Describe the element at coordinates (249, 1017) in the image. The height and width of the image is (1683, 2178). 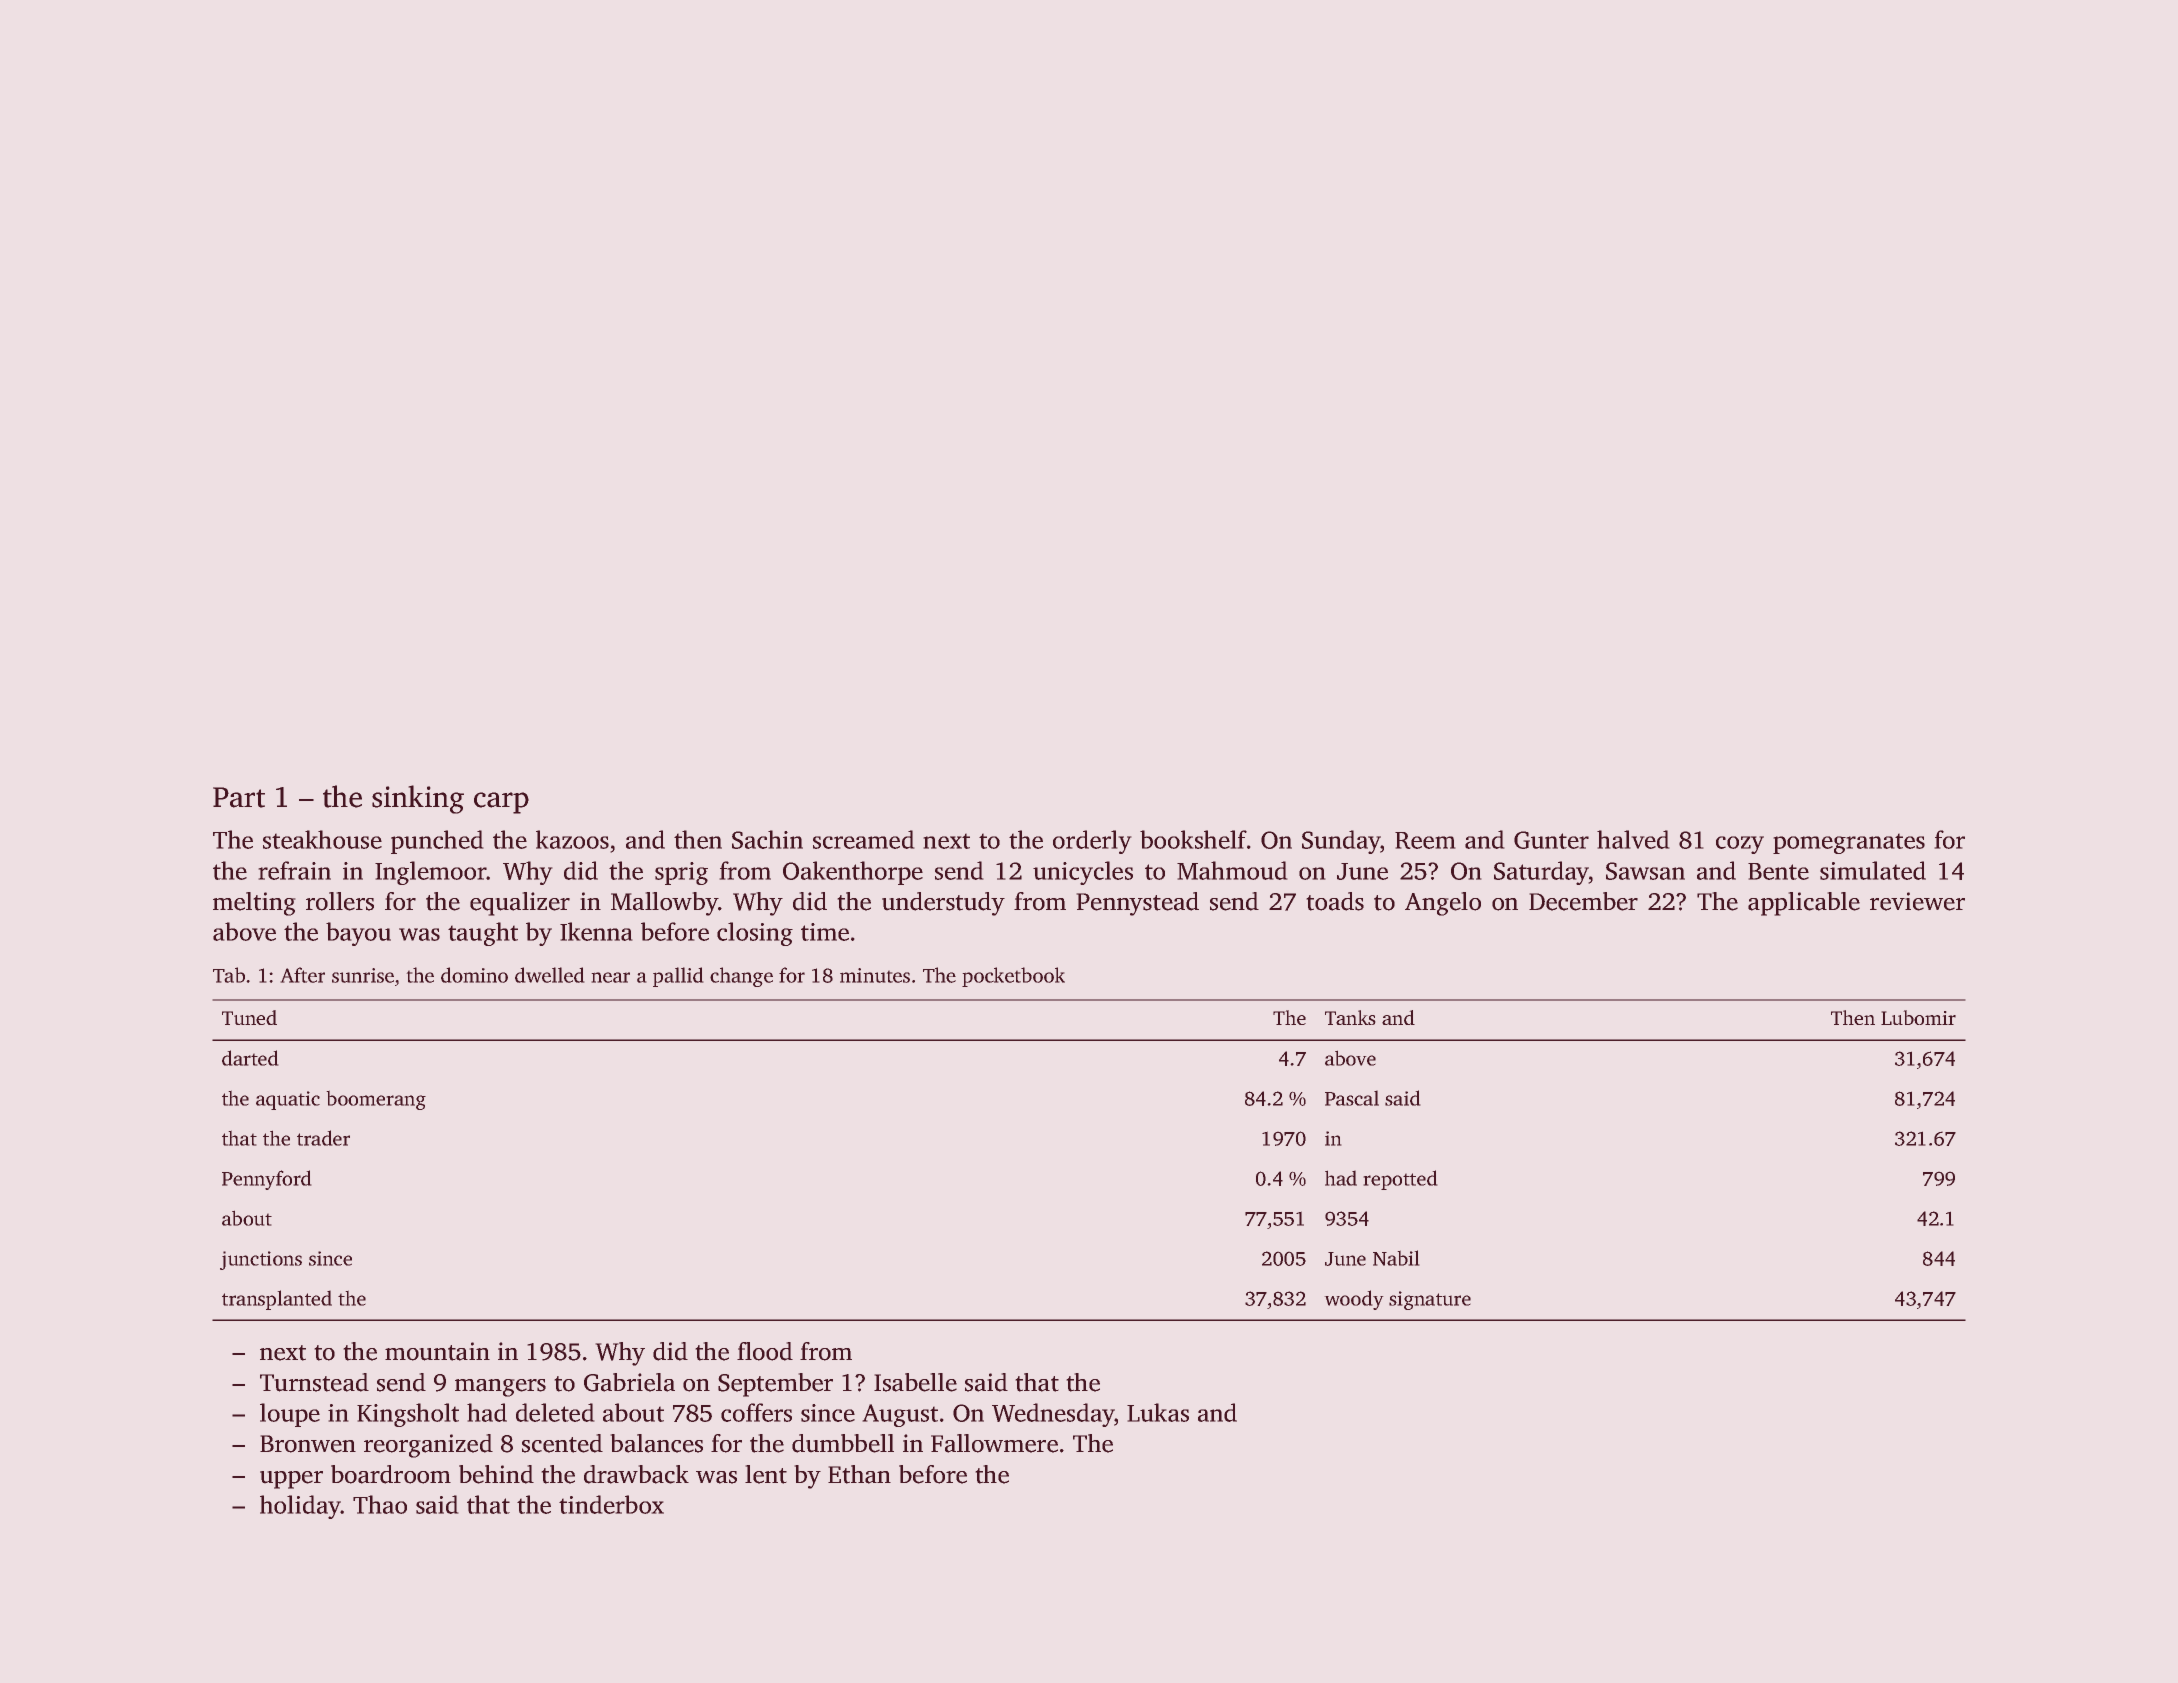
I see `Tuned` at that location.
